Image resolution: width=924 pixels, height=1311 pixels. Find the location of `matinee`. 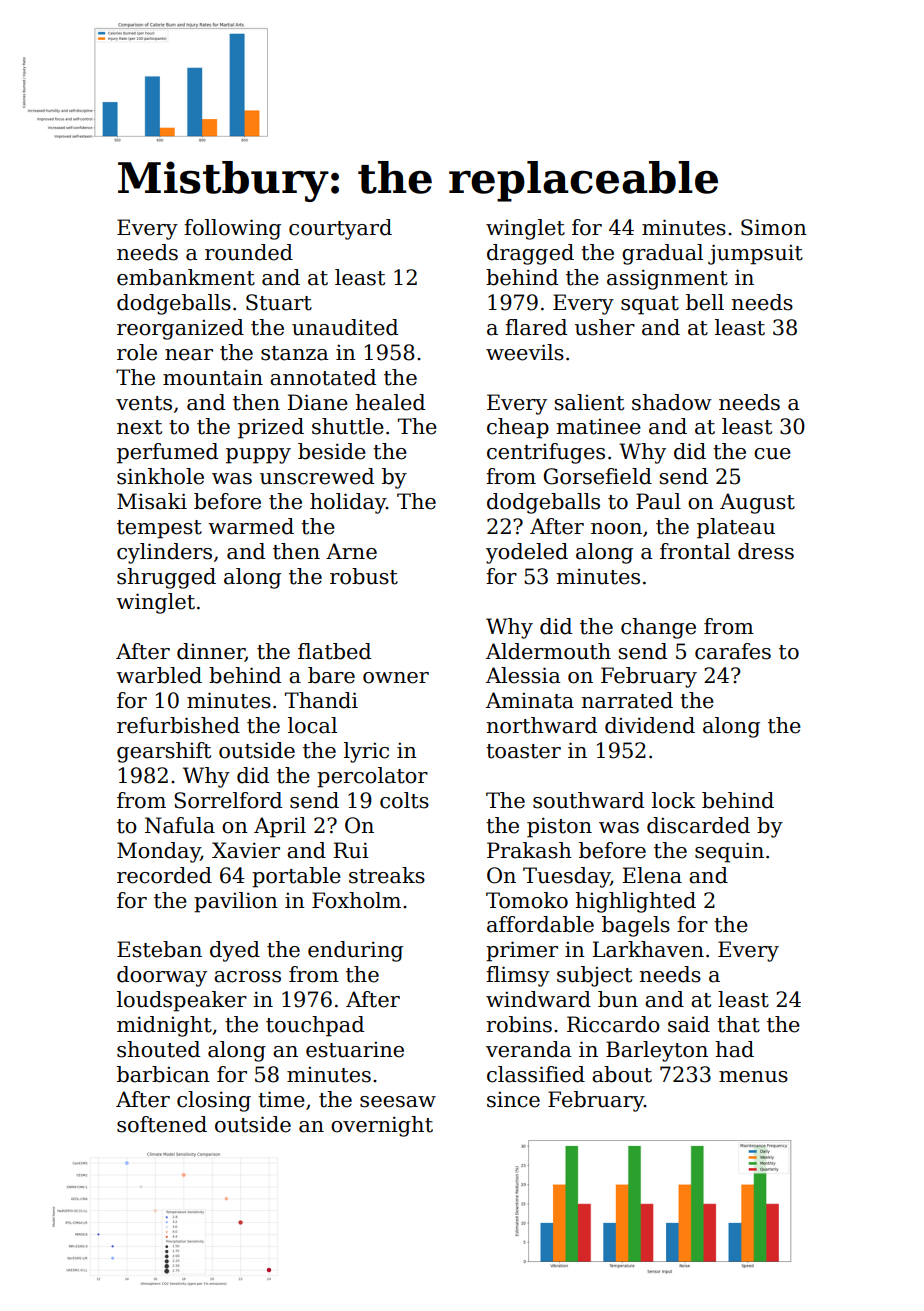

matinee is located at coordinates (599, 426).
